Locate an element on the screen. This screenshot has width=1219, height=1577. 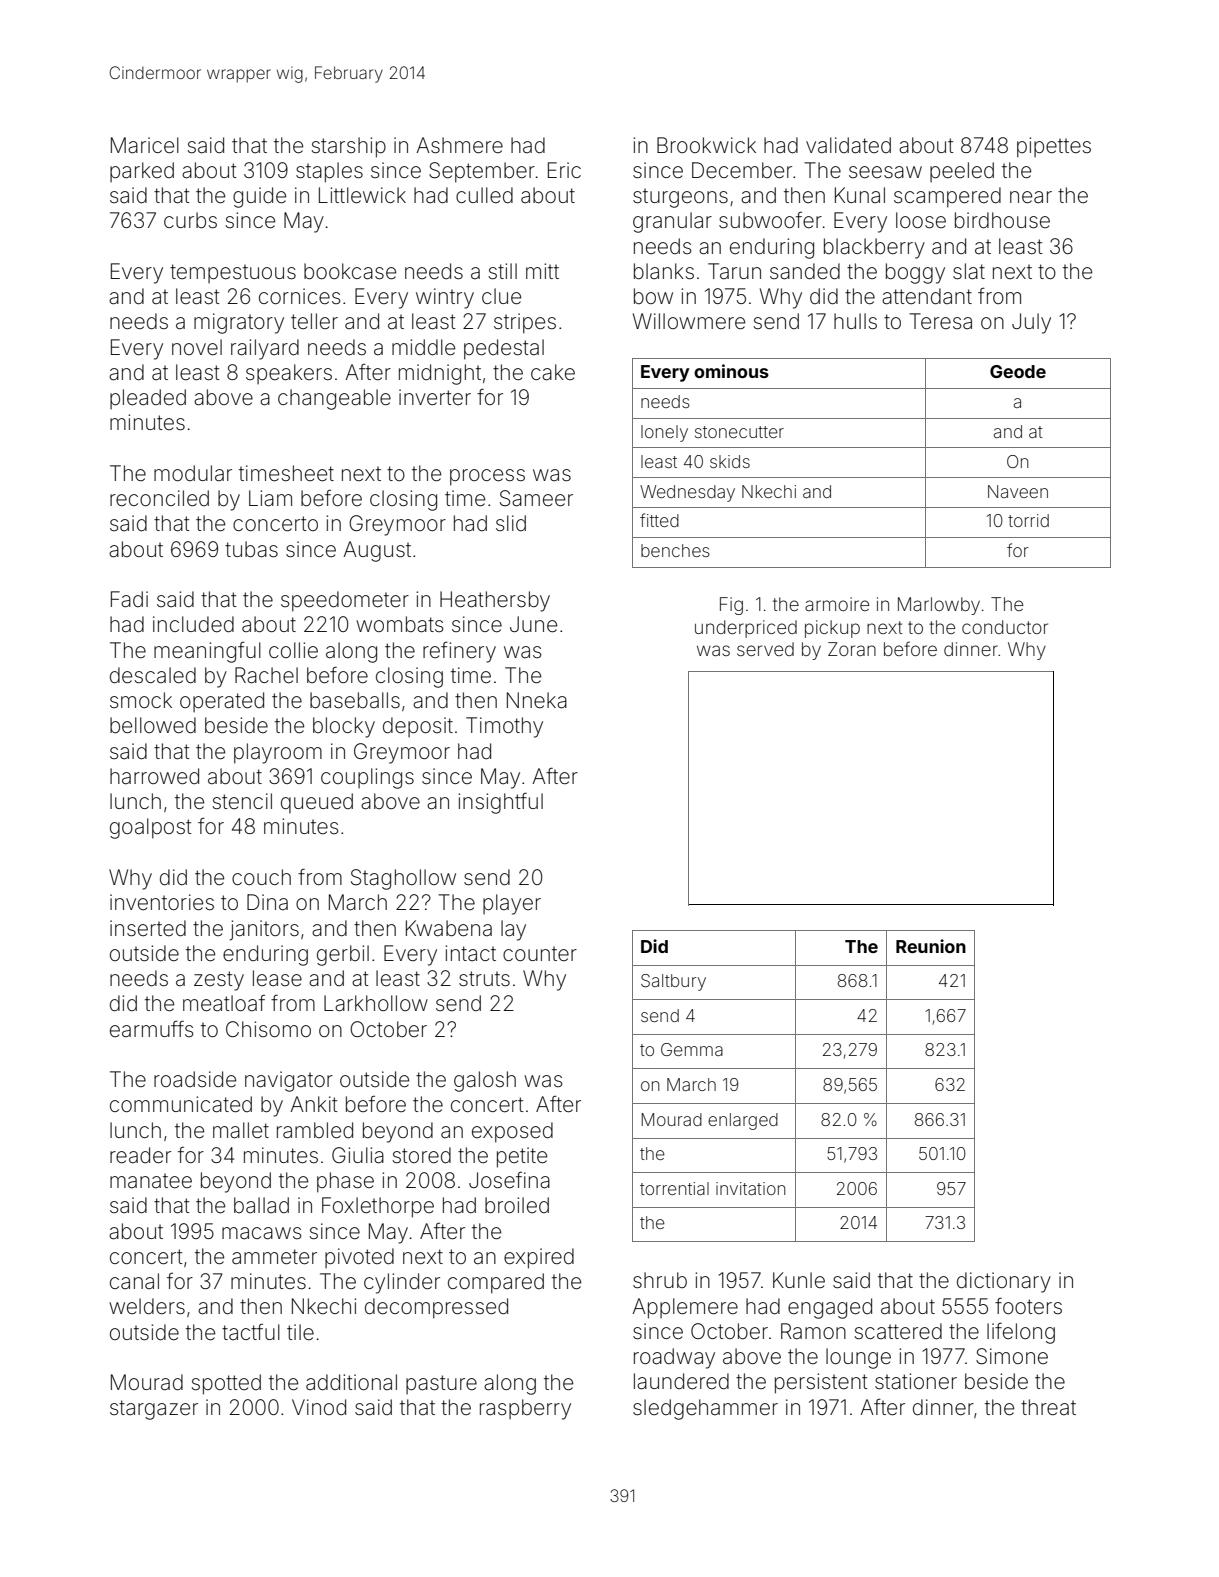
deposit is located at coordinates (418, 727).
